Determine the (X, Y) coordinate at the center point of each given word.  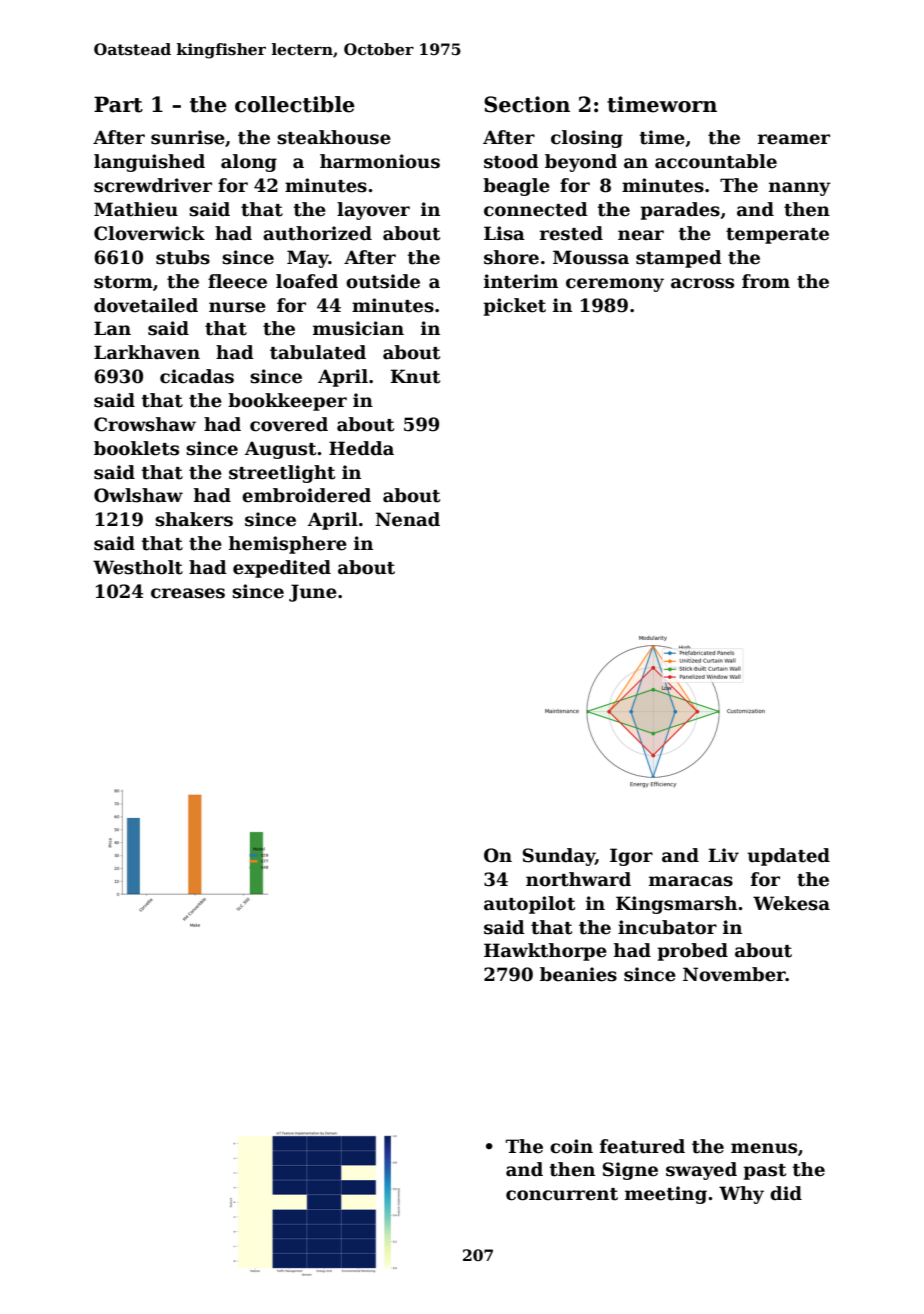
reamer (794, 139)
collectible (295, 104)
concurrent (562, 1194)
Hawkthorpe (545, 952)
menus (764, 1148)
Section (527, 104)
